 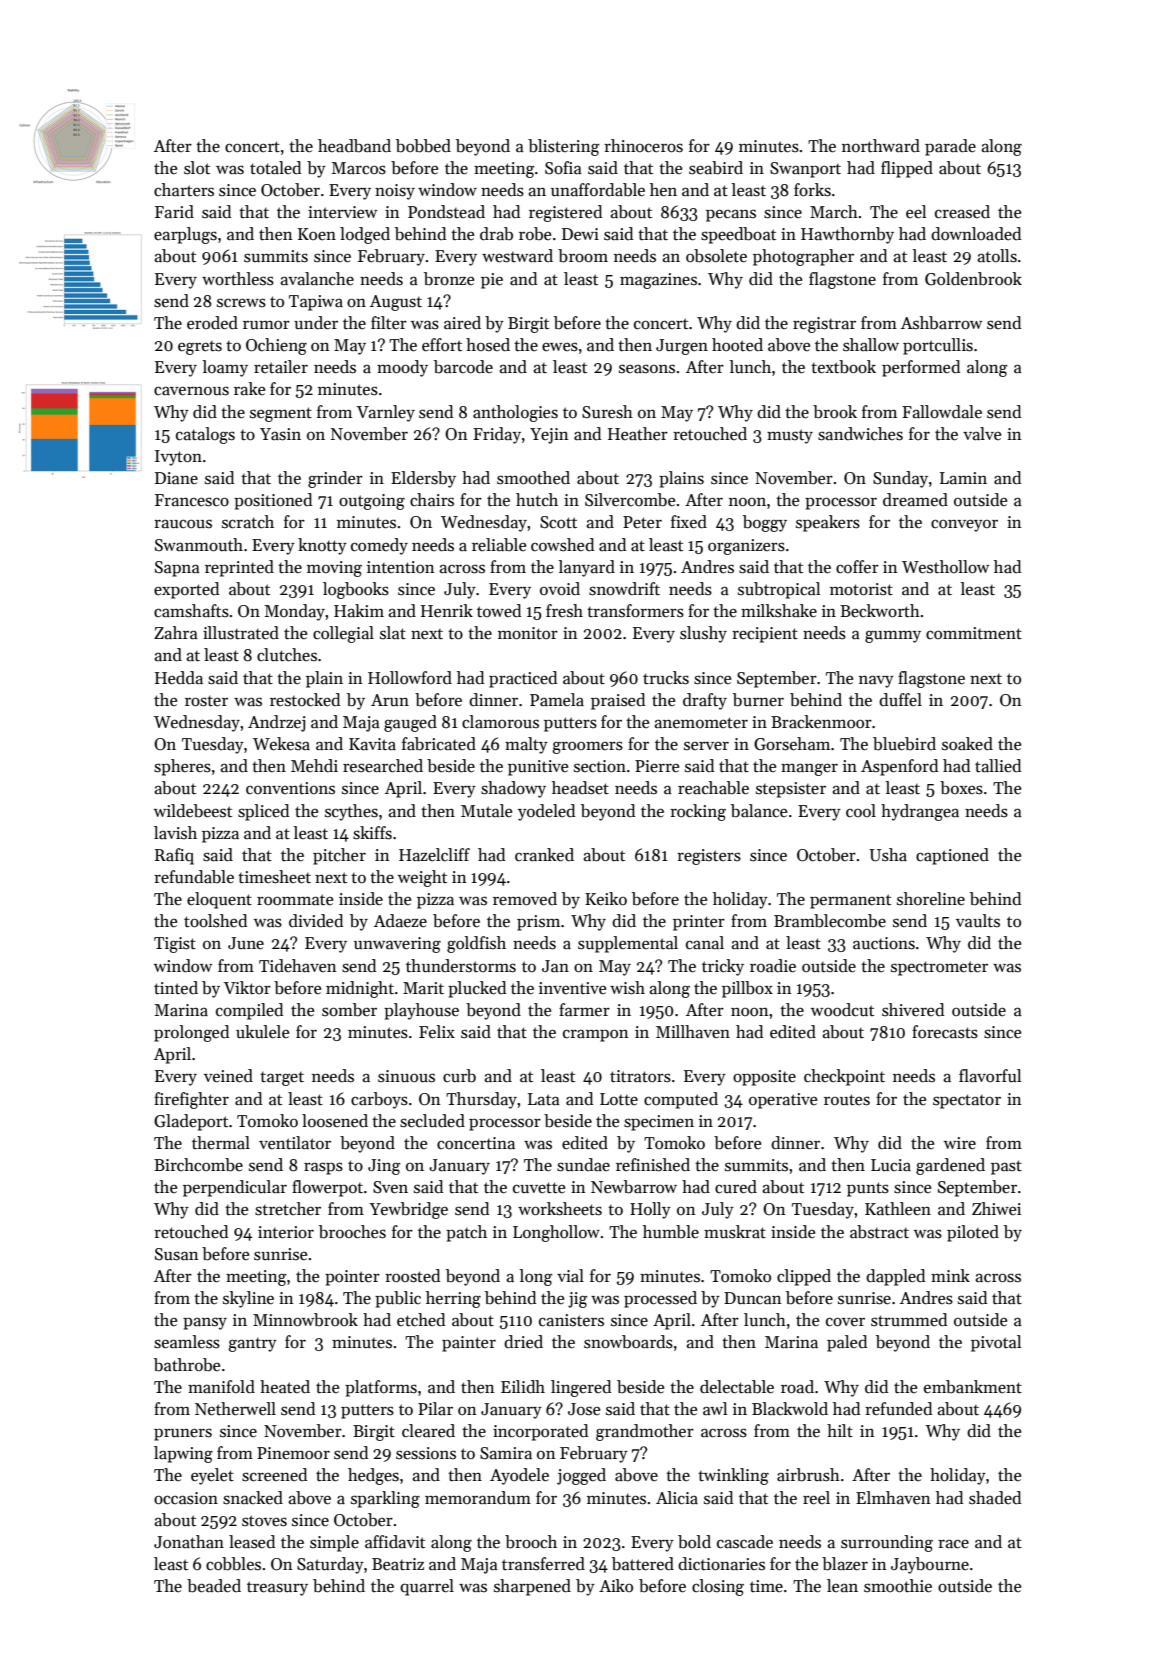 What do you see at coordinates (564, 147) in the screenshot?
I see `blistering` at bounding box center [564, 147].
